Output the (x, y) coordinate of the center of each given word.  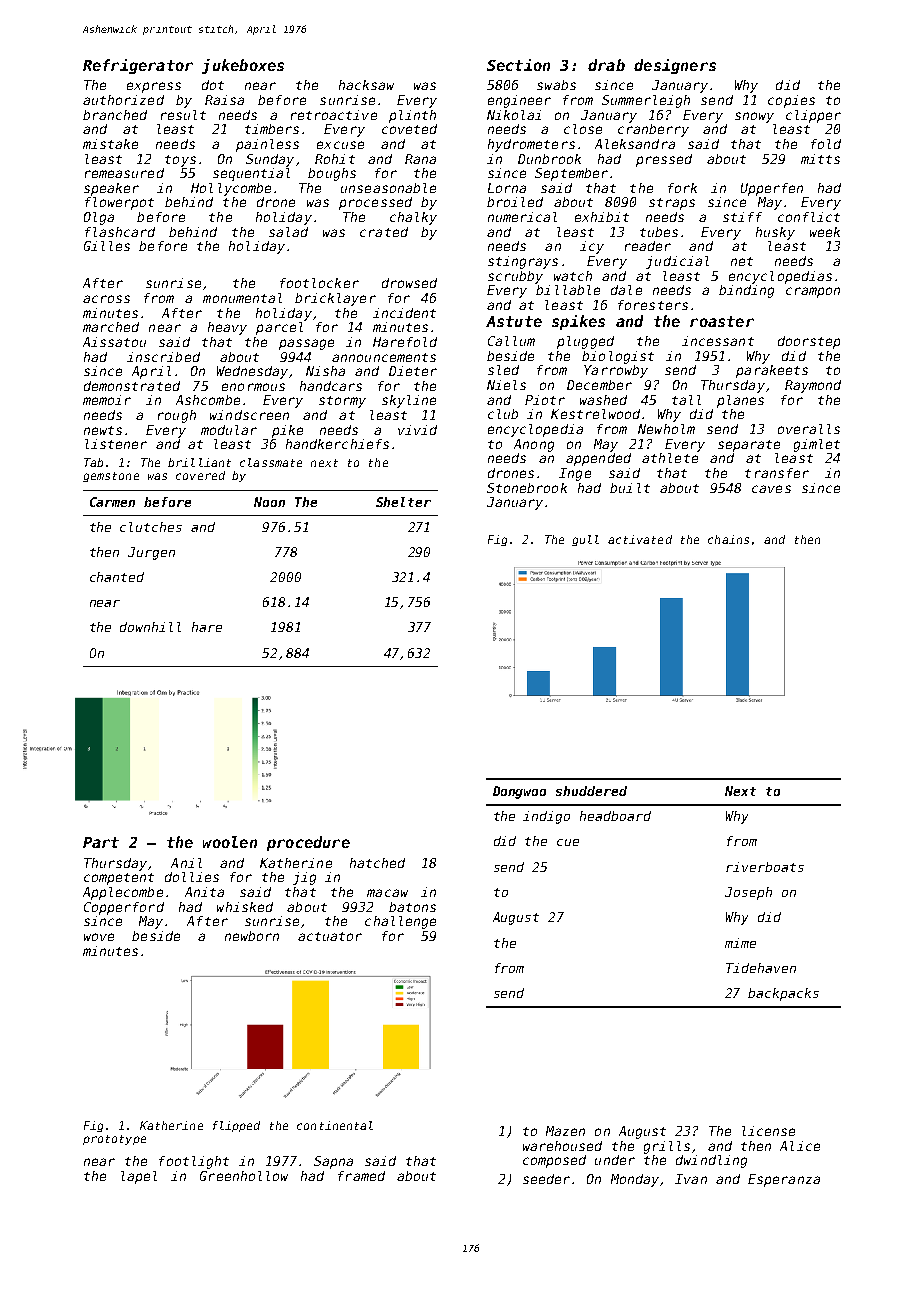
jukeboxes (243, 66)
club (503, 414)
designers (675, 66)
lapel (139, 1177)
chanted (117, 577)
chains (728, 539)
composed (554, 1161)
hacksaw (366, 85)
